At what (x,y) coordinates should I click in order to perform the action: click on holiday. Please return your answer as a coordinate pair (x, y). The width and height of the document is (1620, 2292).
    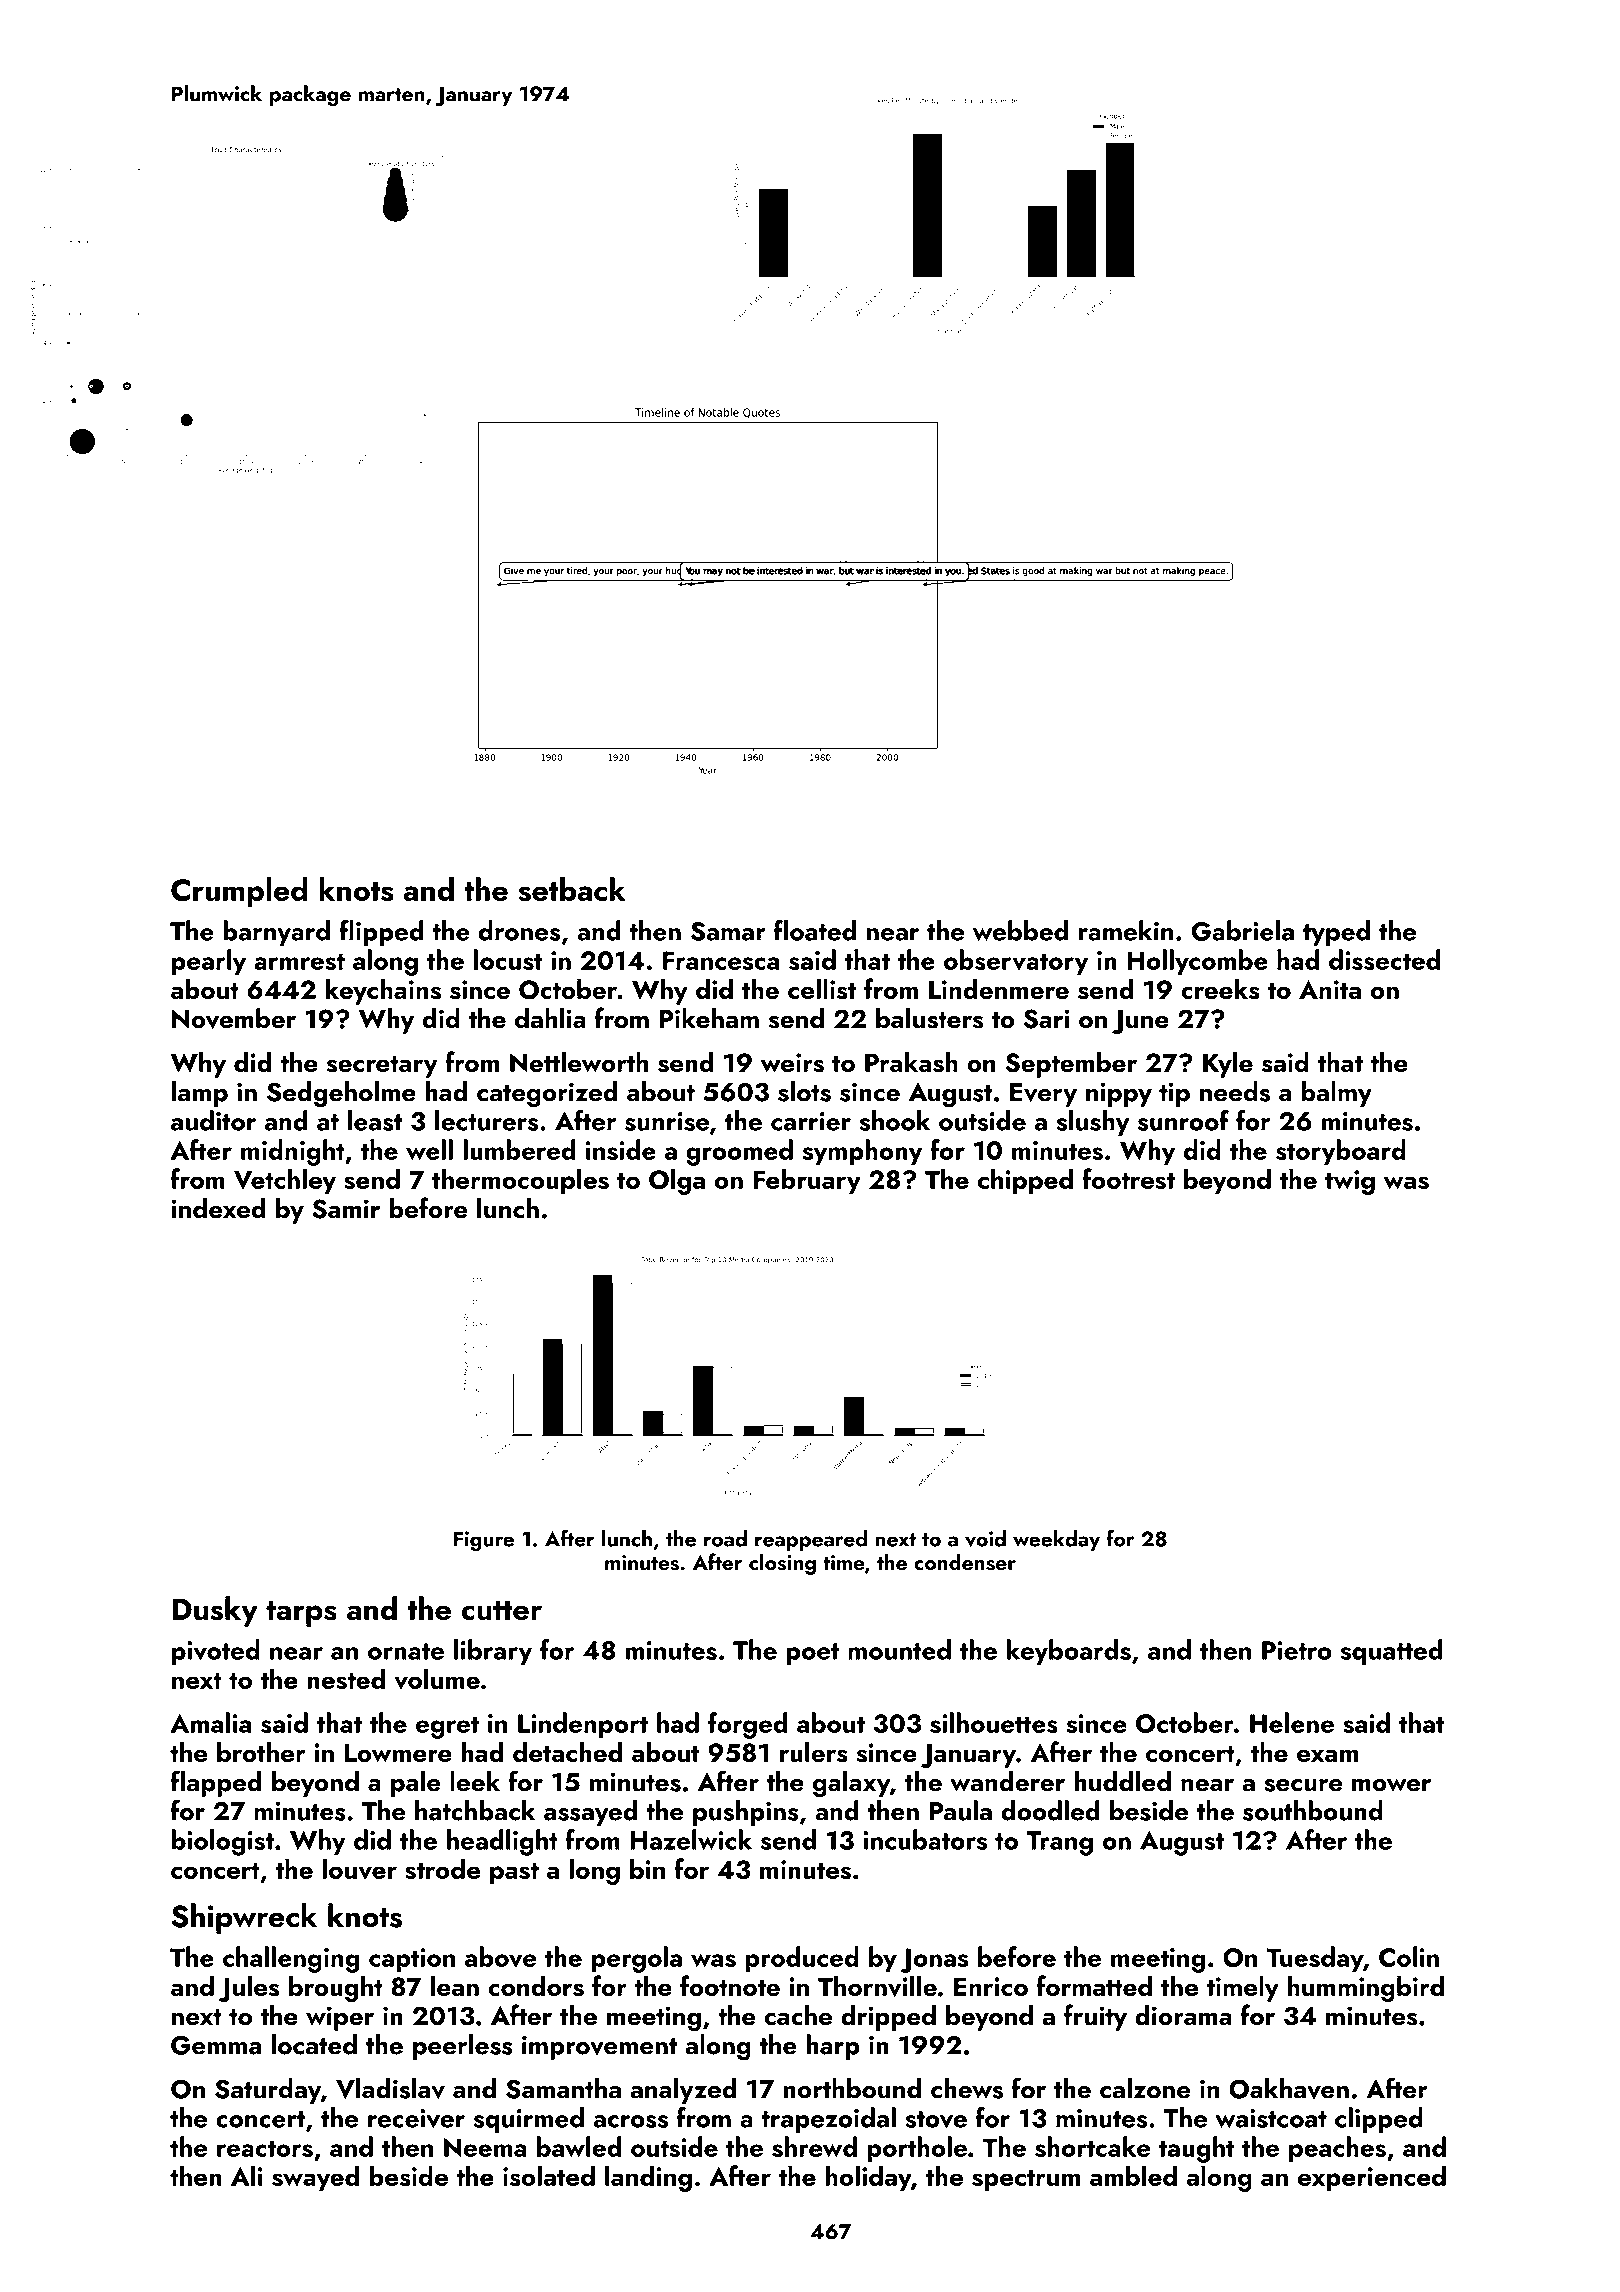
    Looking at the image, I should click on (868, 2178).
